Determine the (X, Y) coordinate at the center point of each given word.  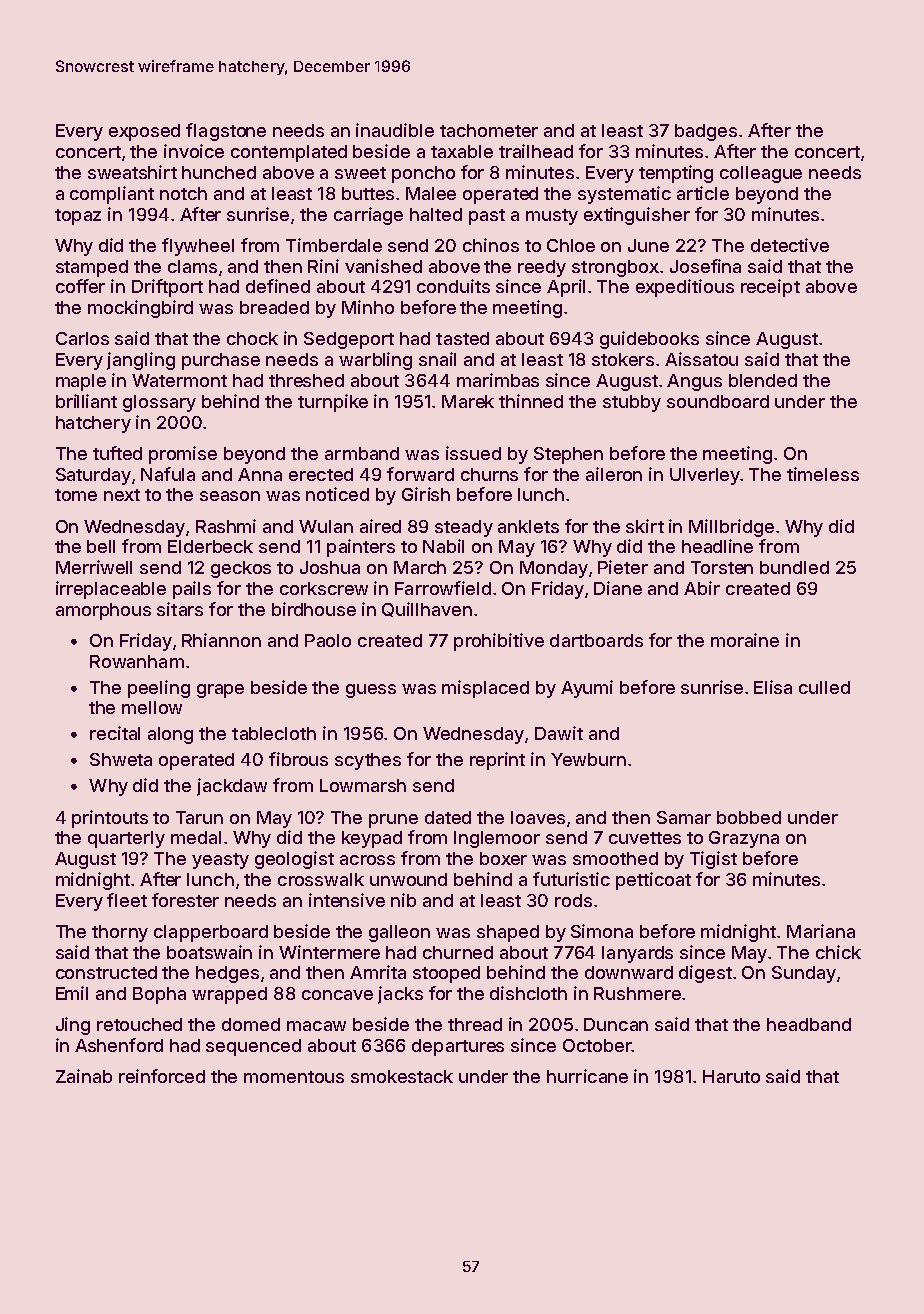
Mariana (821, 931)
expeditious (685, 288)
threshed (306, 380)
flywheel (198, 247)
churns (489, 474)
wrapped (229, 995)
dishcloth (528, 993)
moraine (745, 640)
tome (76, 495)
